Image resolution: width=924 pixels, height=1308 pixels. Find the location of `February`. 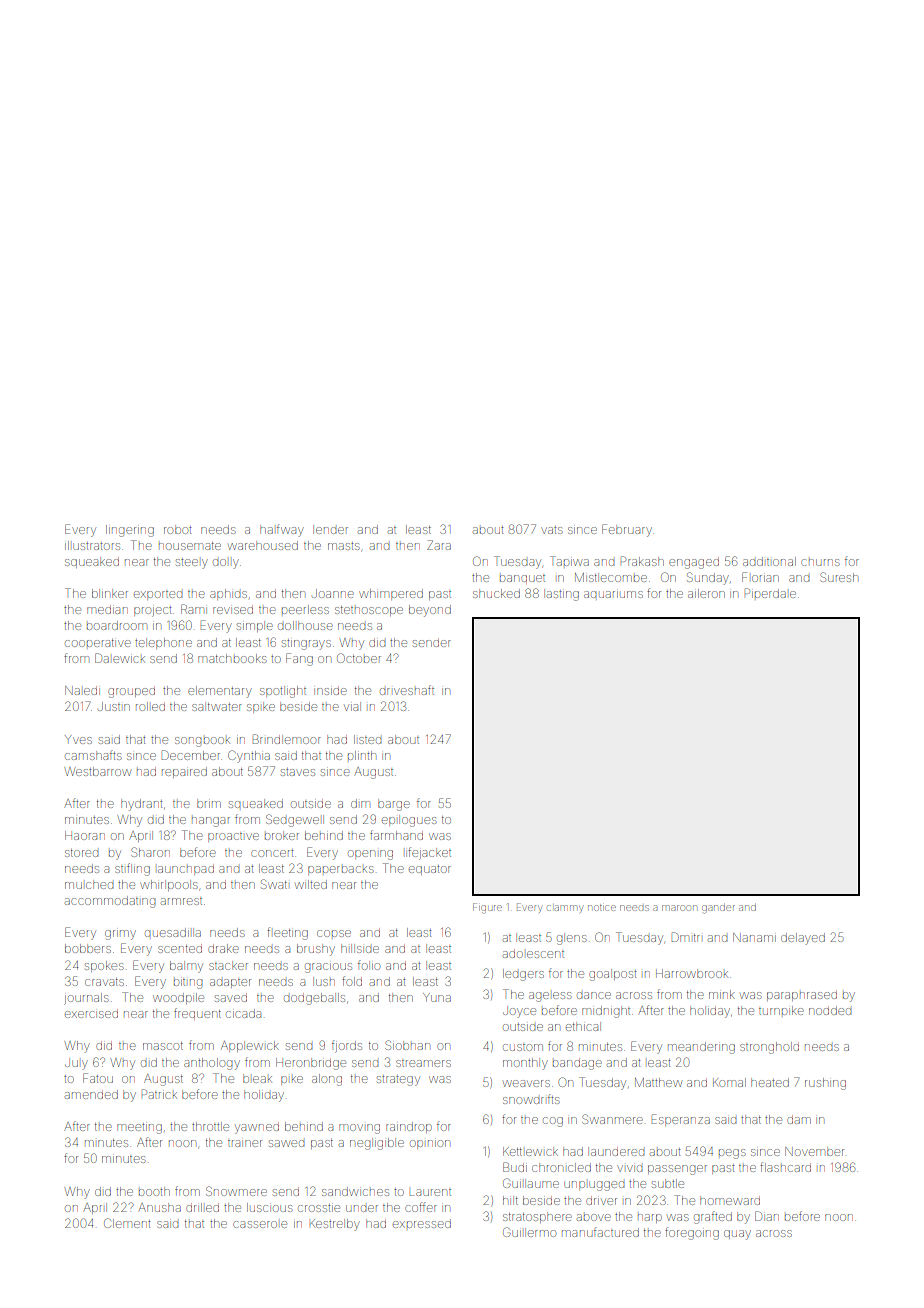

February is located at coordinates (627, 530).
